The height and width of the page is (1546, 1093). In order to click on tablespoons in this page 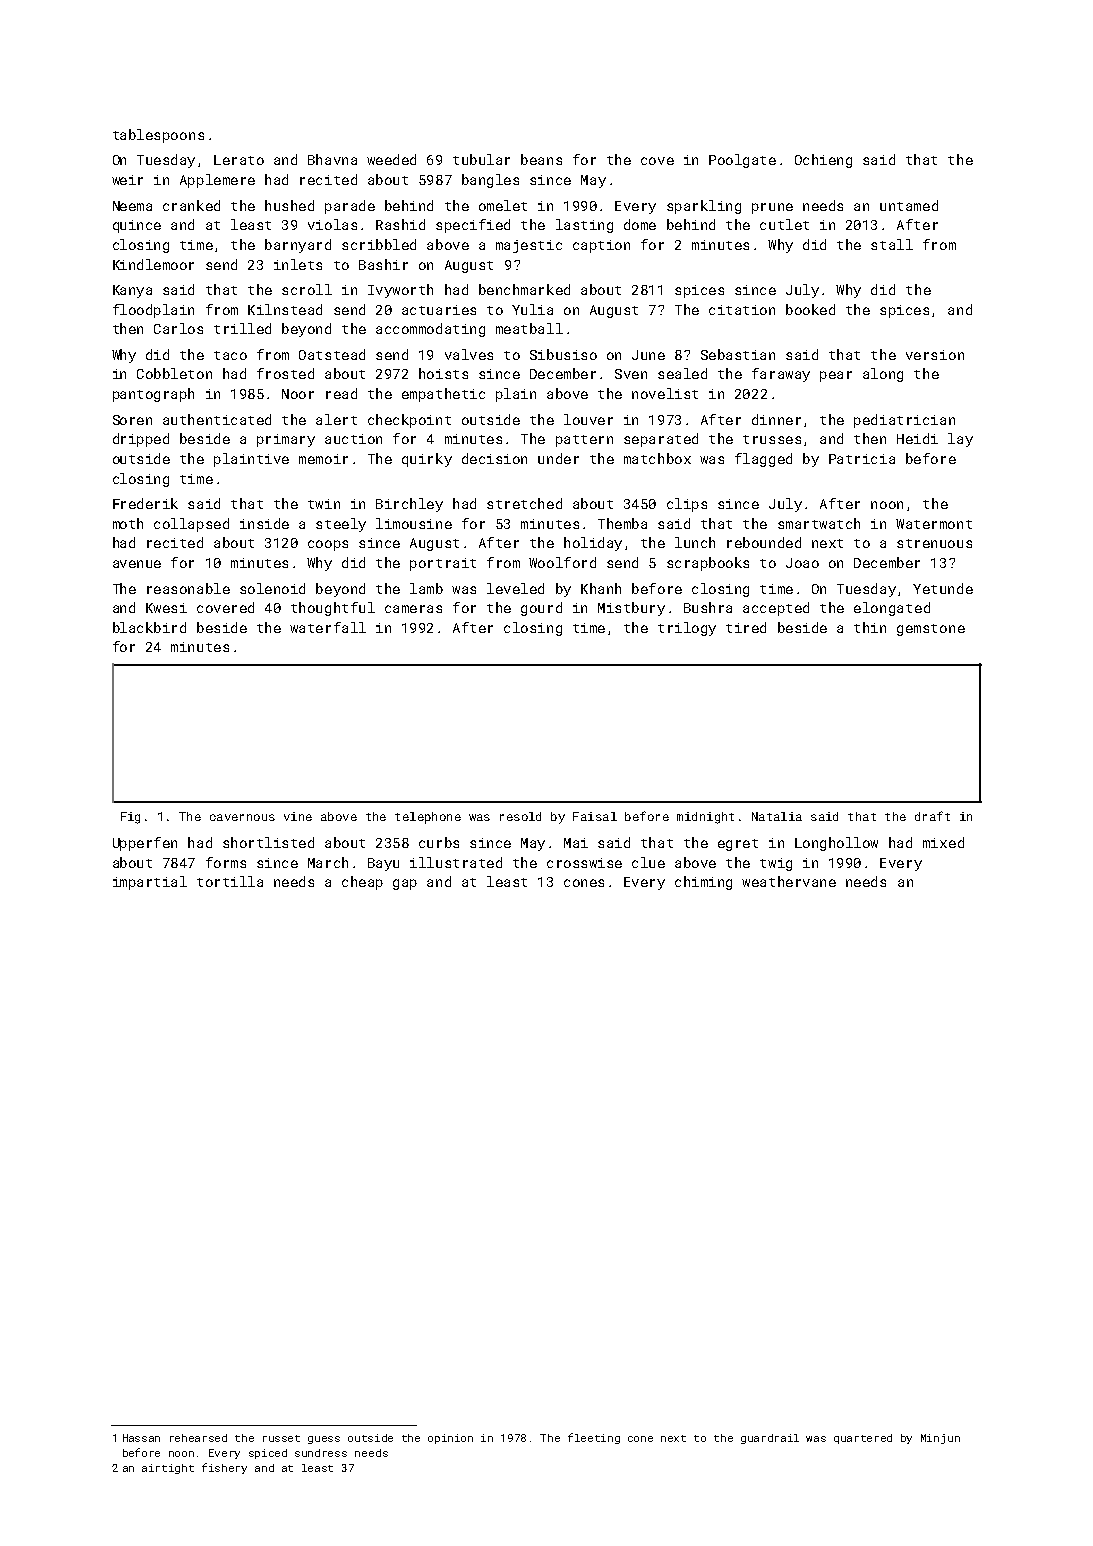, I will do `click(158, 136)`.
